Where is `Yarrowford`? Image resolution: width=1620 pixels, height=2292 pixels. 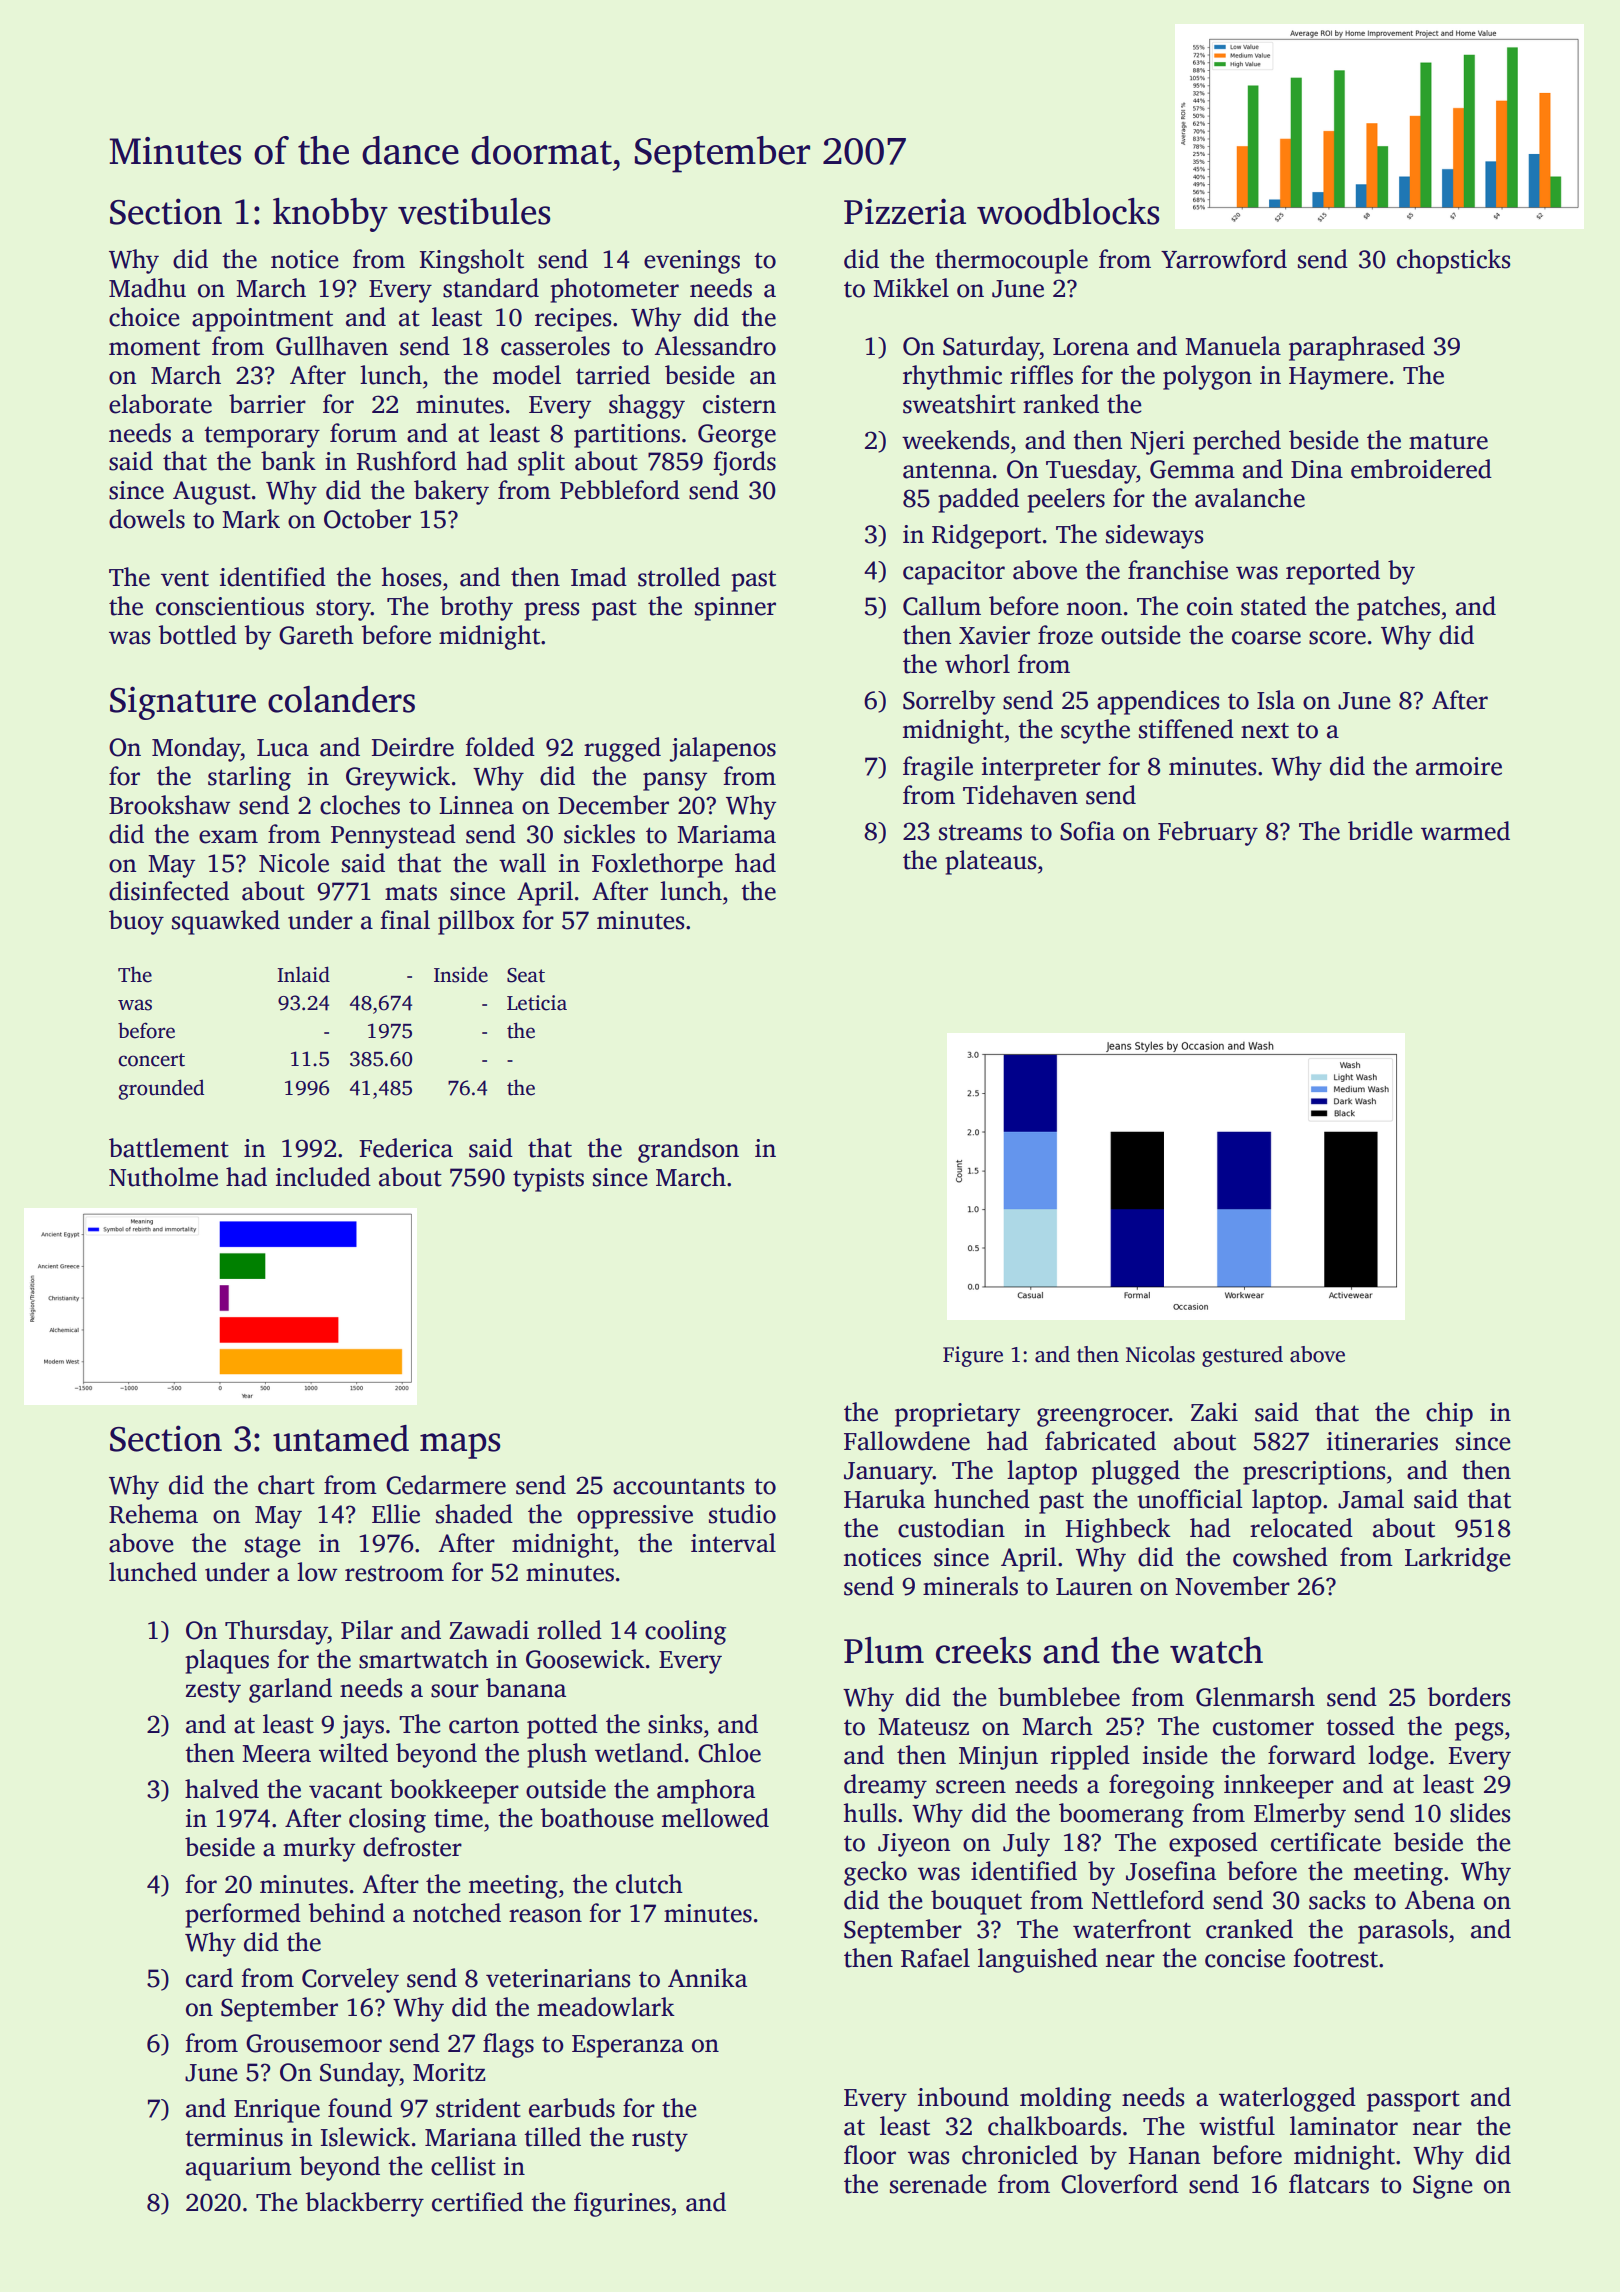
Yarrowford is located at coordinates (1224, 259).
